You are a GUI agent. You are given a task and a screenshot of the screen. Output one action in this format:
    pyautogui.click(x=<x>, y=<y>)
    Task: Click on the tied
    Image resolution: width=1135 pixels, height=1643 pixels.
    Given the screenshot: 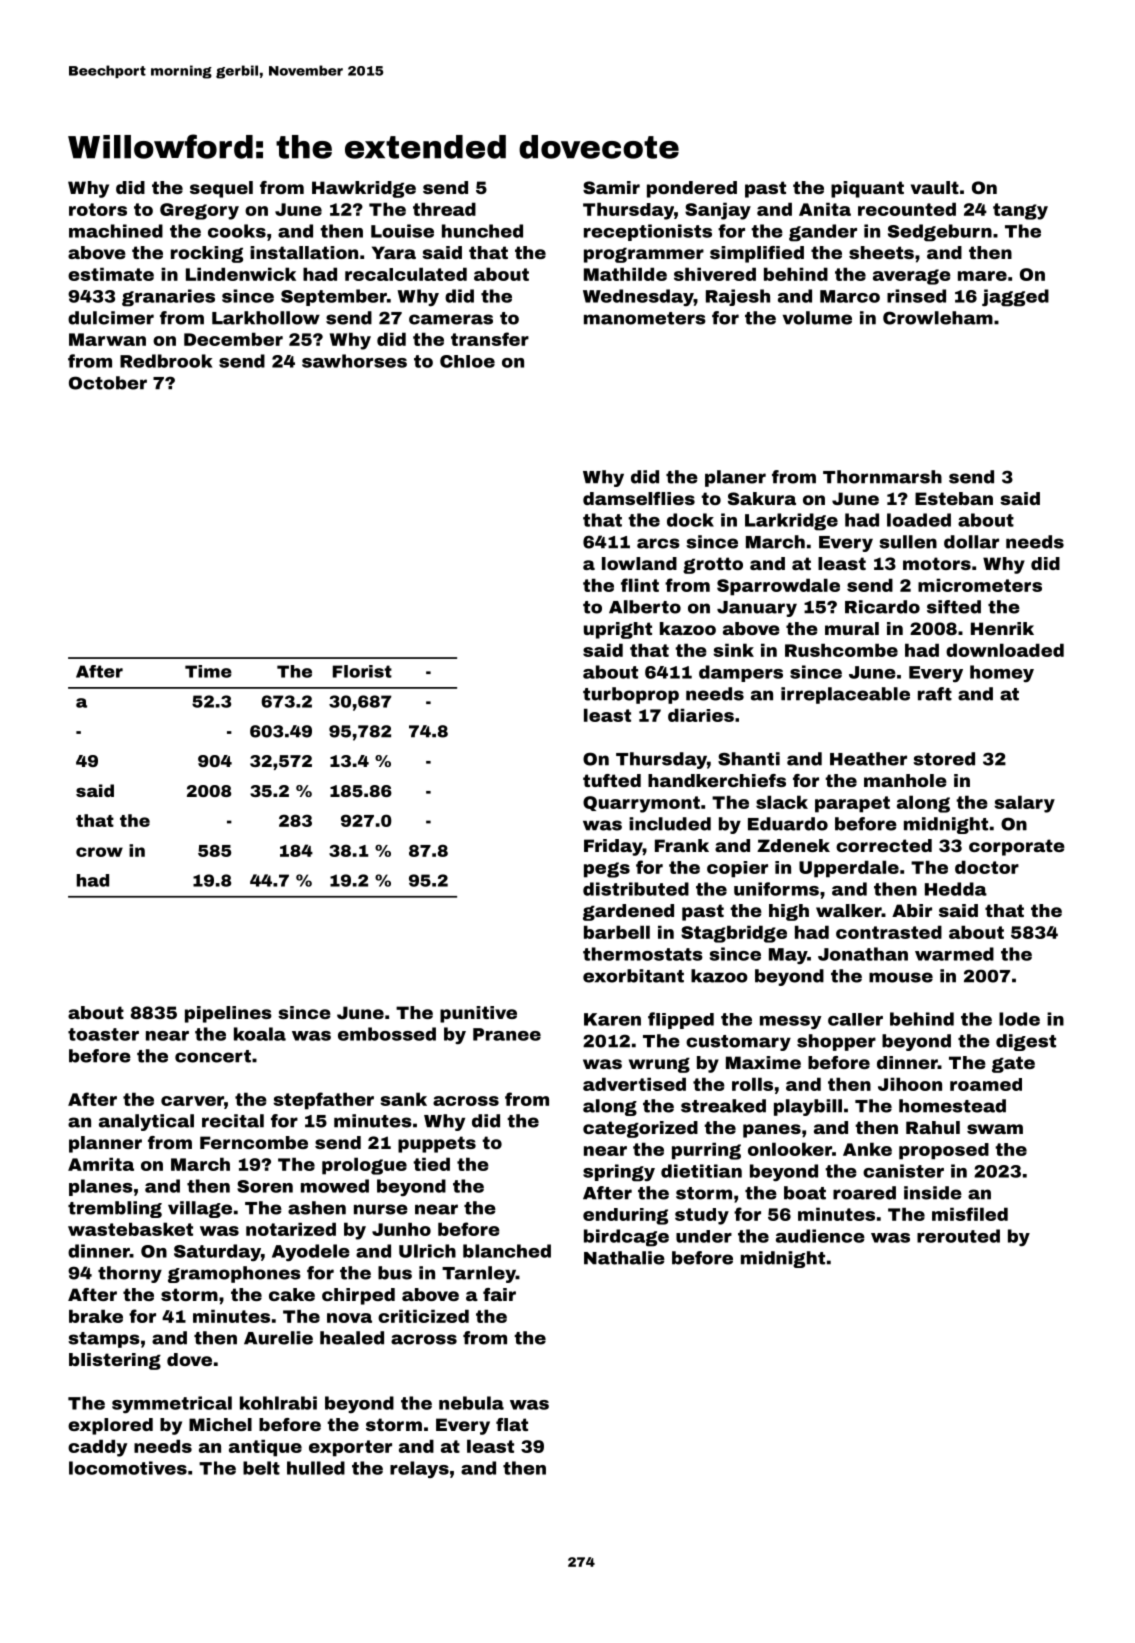 What is the action you would take?
    pyautogui.click(x=431, y=1164)
